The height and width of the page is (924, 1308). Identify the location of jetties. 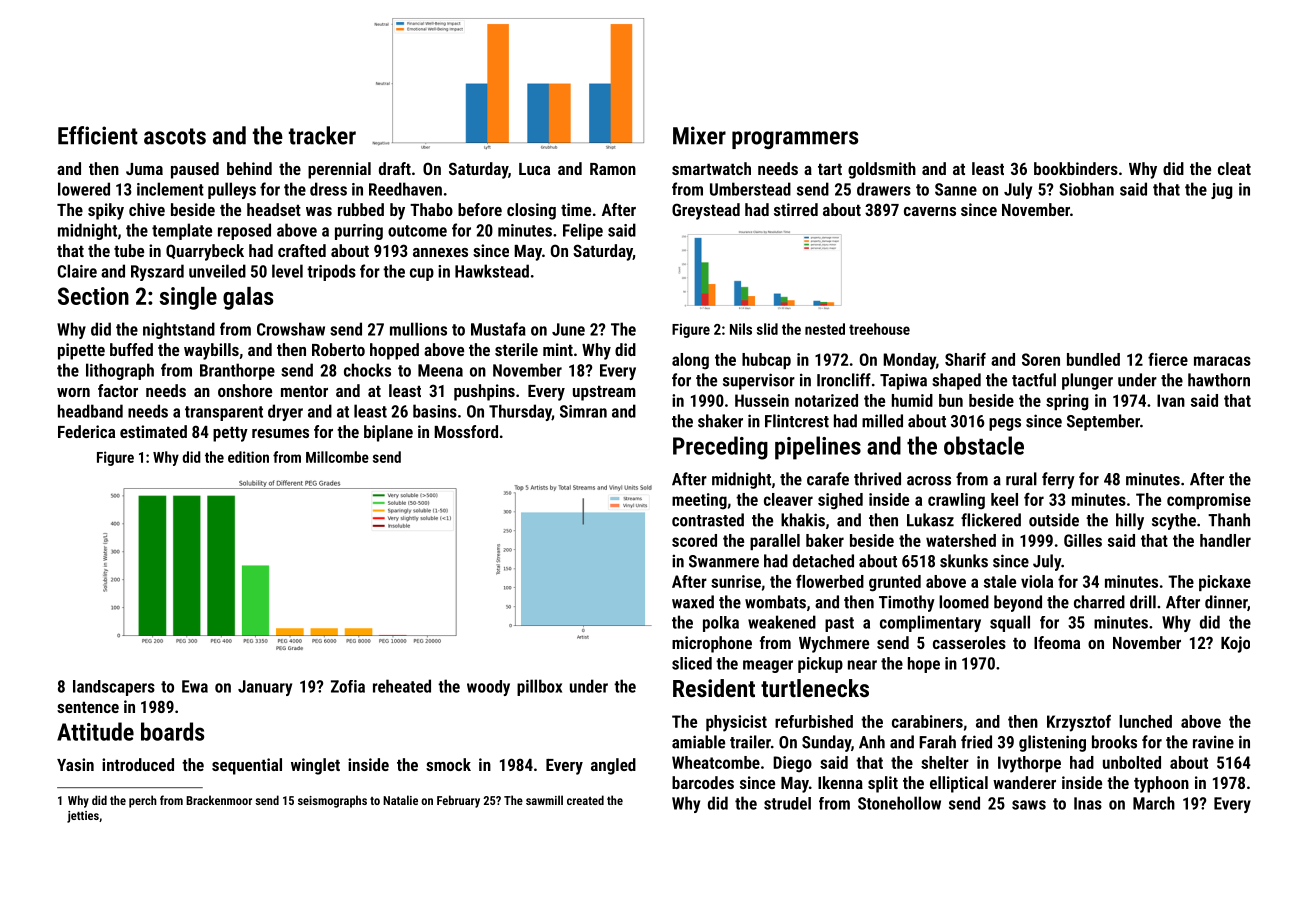
(83, 817).
